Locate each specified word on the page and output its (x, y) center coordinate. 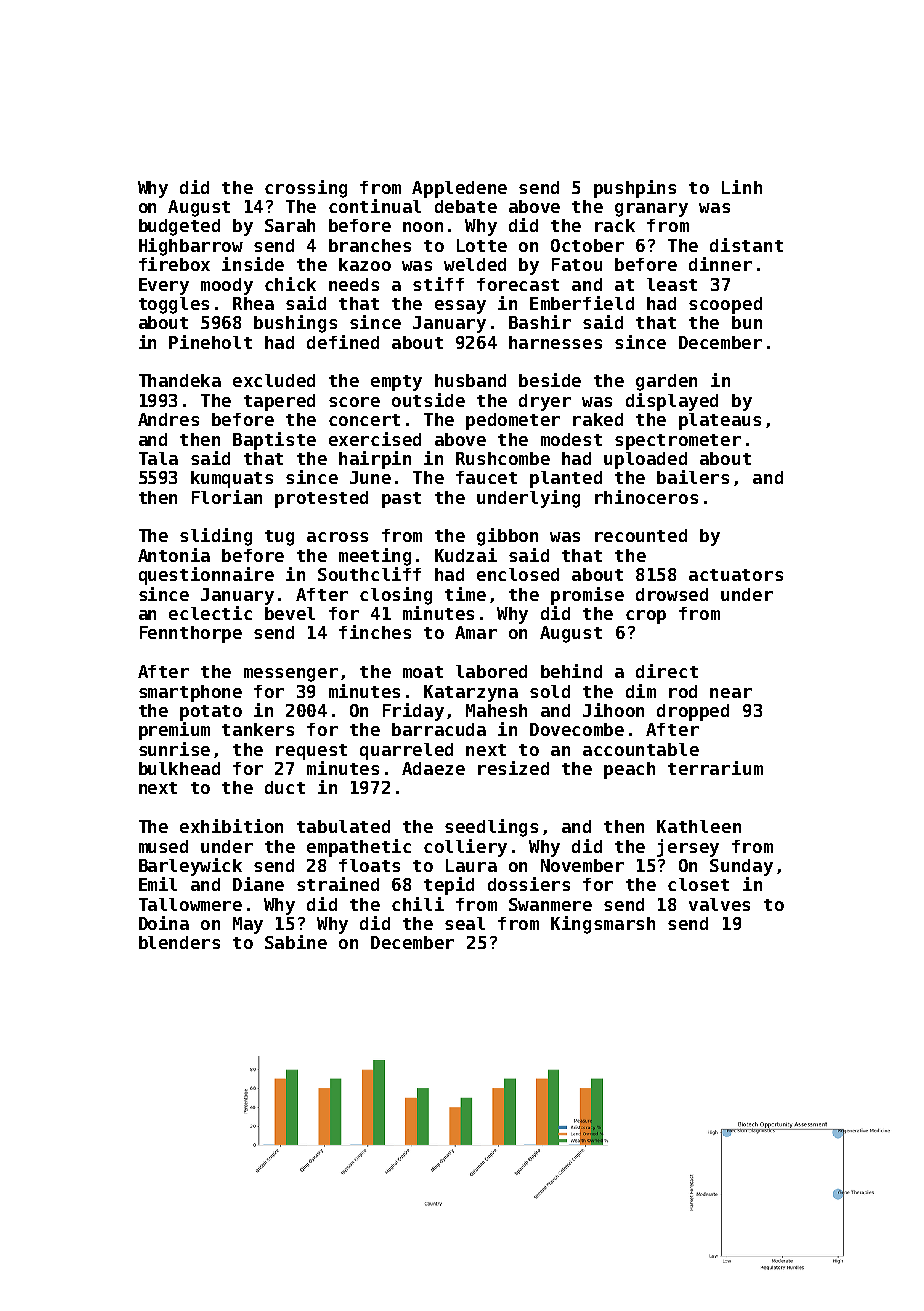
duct (285, 787)
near (731, 693)
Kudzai (466, 555)
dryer (545, 402)
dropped (693, 712)
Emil (158, 884)
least (672, 284)
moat (423, 672)
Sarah (290, 225)
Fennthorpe (191, 634)
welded (475, 264)
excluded (274, 380)
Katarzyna (471, 693)
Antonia (174, 555)
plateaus (720, 421)
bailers (693, 477)
